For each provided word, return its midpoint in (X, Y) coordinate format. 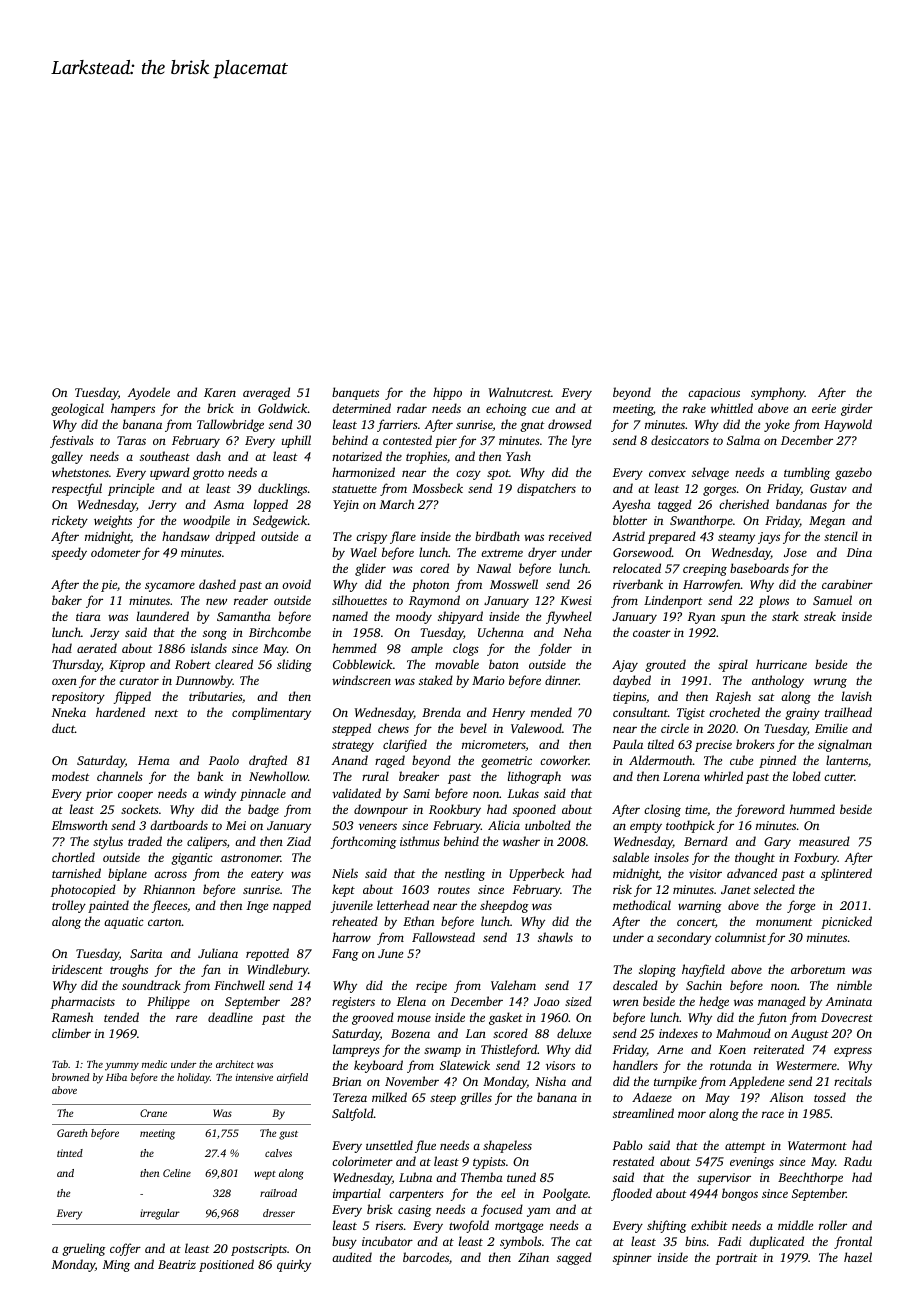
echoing (506, 409)
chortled (73, 857)
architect (235, 1064)
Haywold (848, 425)
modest (71, 776)
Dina (859, 552)
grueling (84, 1249)
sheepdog (504, 906)
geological (77, 409)
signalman (845, 745)
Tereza (350, 1097)
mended (551, 712)
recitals (853, 1081)
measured (824, 841)
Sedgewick (280, 521)
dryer (542, 553)
